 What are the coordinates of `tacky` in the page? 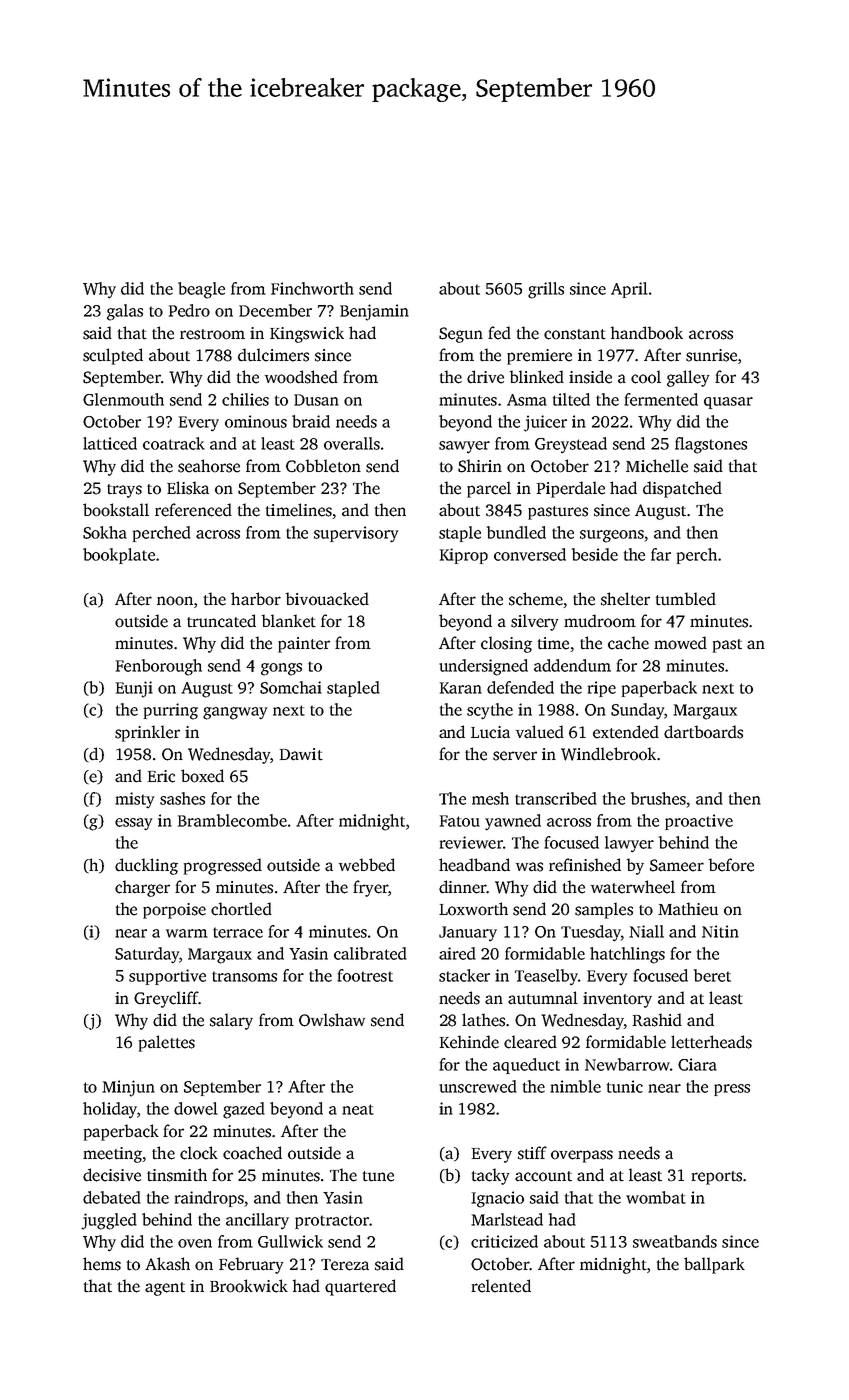 It's located at (490, 1176).
